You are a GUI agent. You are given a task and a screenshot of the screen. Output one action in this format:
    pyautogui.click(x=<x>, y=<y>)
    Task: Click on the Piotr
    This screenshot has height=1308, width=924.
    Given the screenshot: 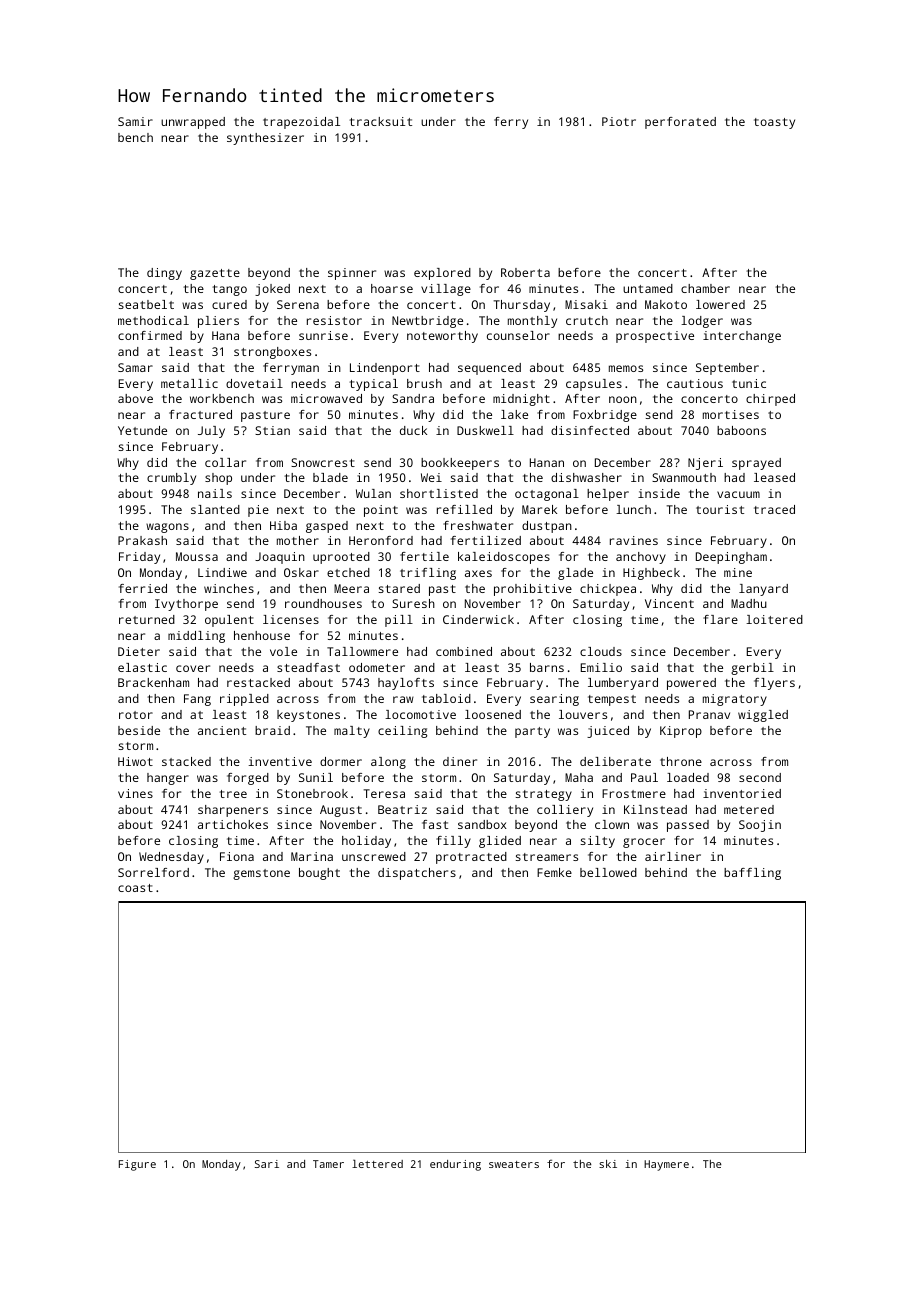 What is the action you would take?
    pyautogui.click(x=619, y=121)
